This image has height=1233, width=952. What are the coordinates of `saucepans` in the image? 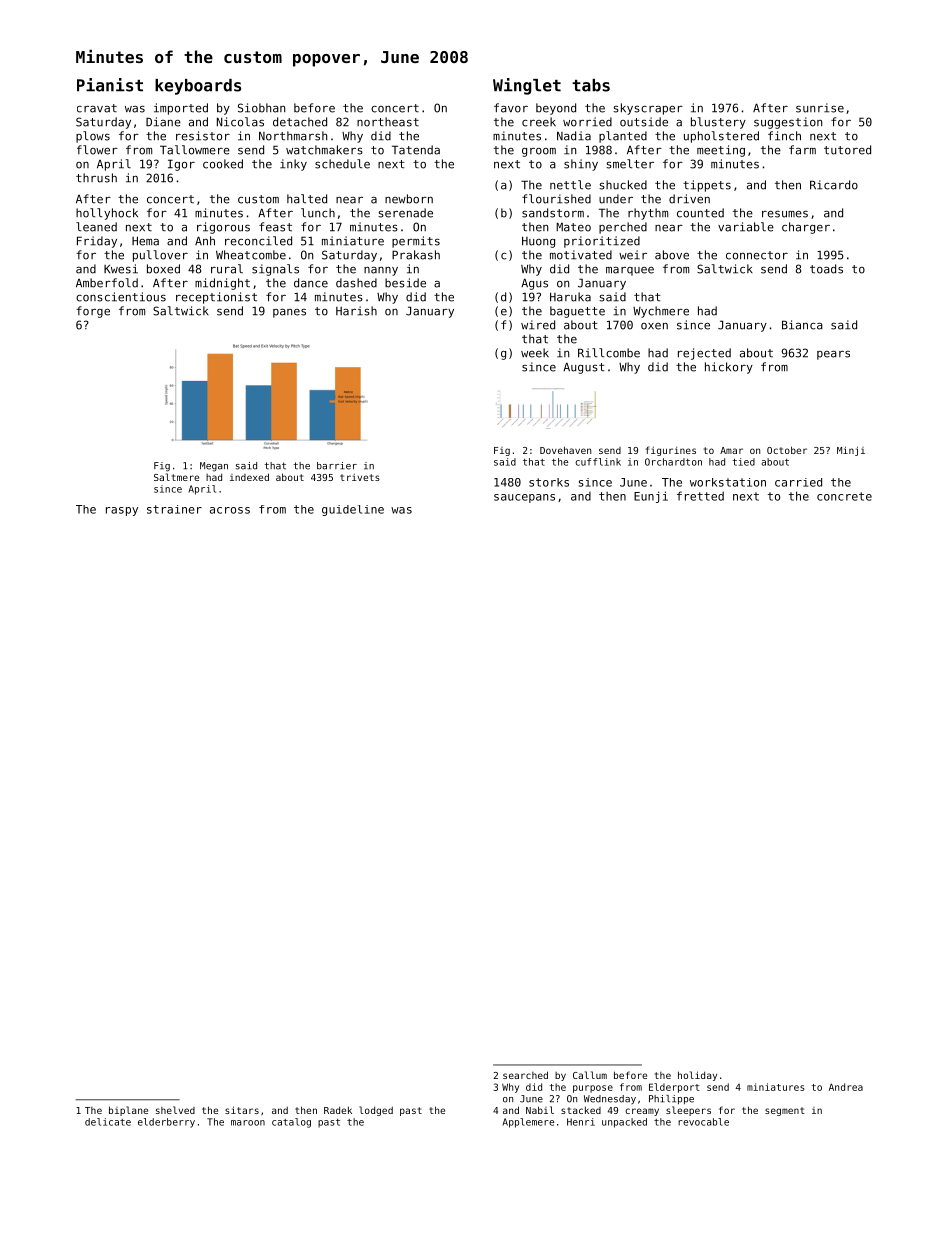 It's located at (524, 498).
